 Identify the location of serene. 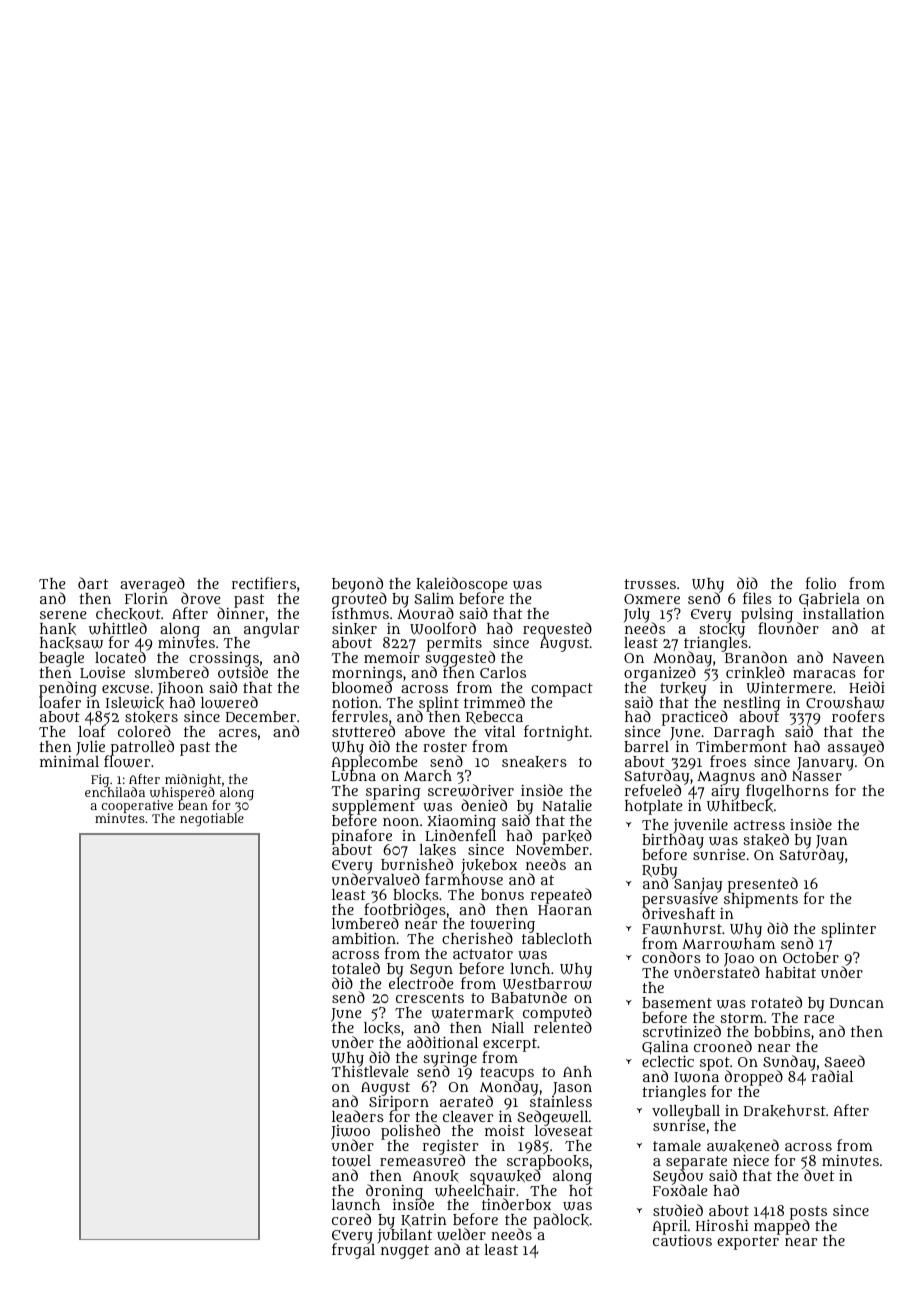
(63, 615).
